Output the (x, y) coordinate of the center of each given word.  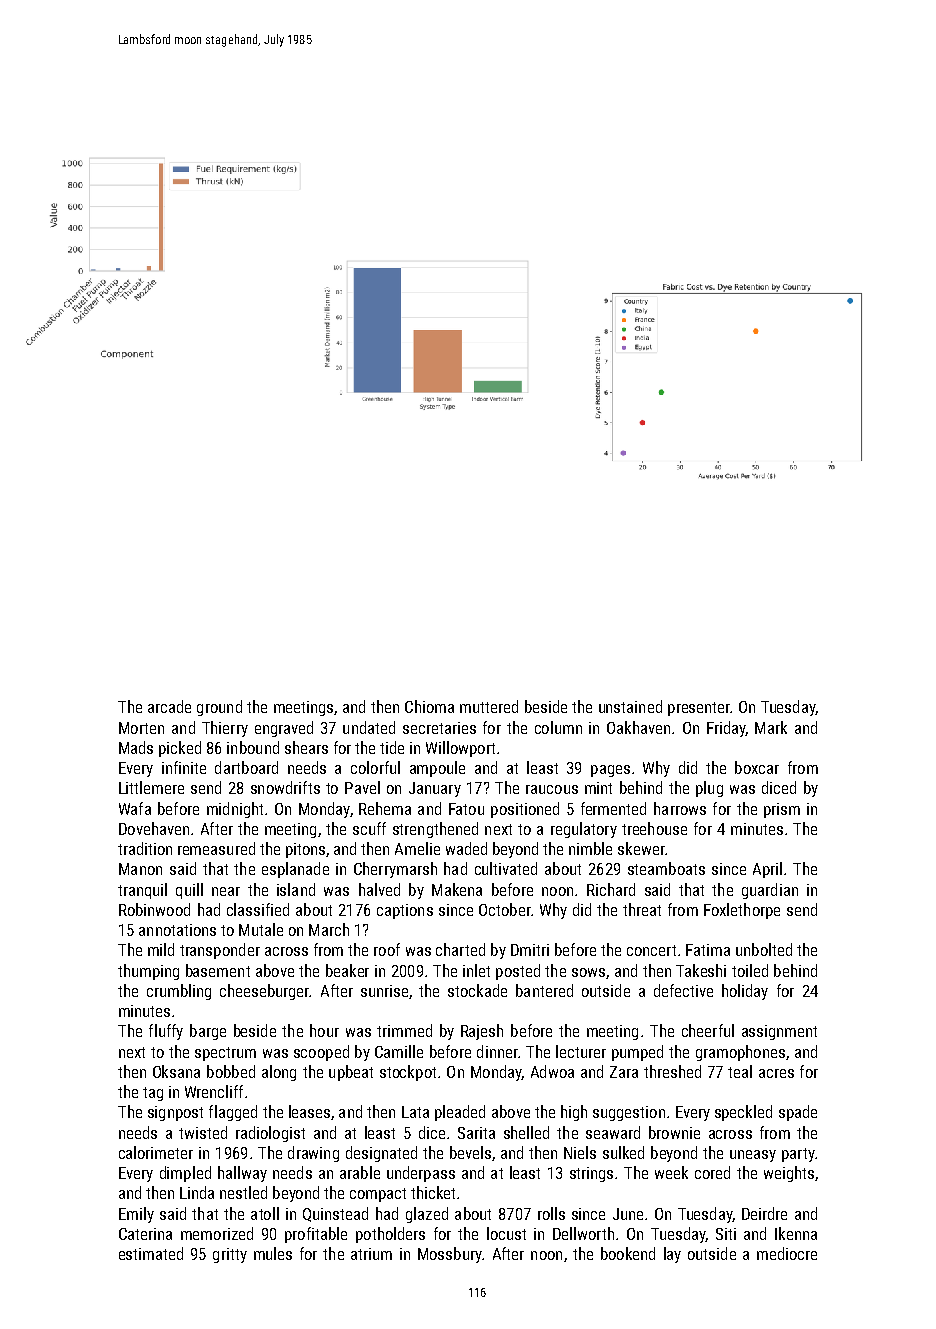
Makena (457, 889)
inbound (253, 747)
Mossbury (450, 1255)
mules (273, 1253)
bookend (628, 1253)
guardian (770, 891)
